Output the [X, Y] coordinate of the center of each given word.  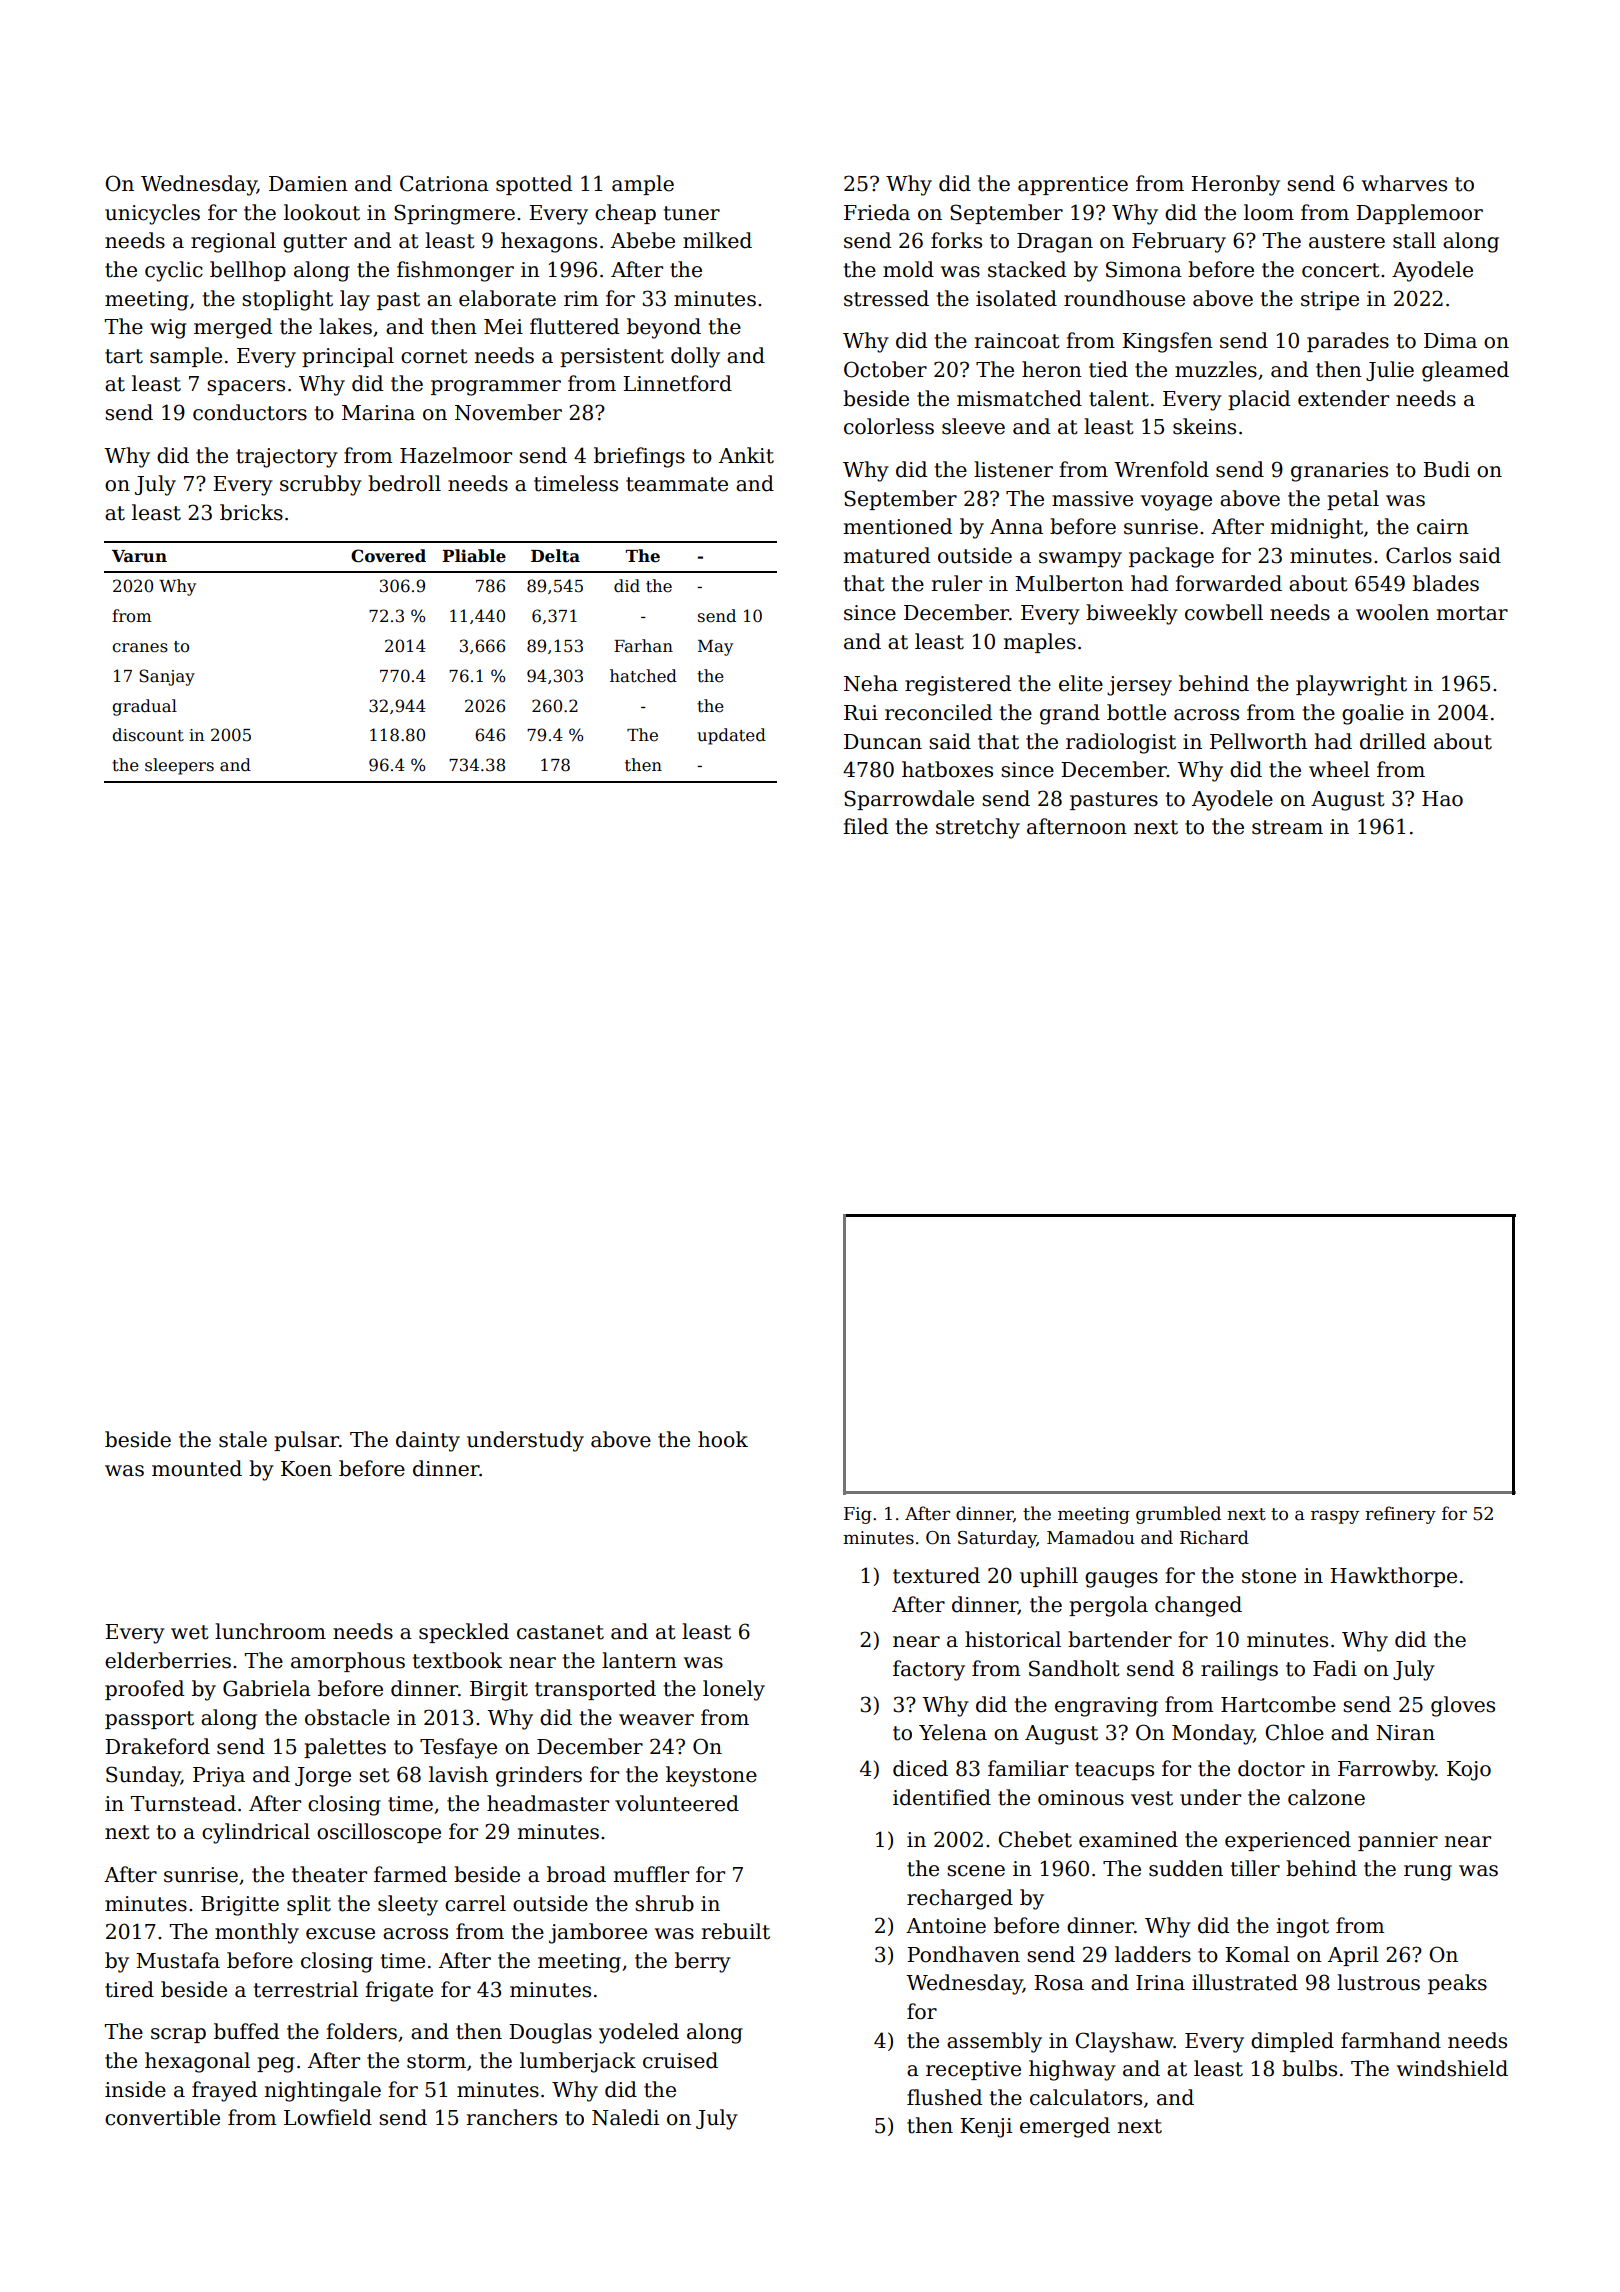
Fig [858, 1515]
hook [723, 1439]
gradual [145, 707]
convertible [162, 2117]
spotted [534, 185]
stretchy [978, 828]
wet [190, 1632]
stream [1287, 827]
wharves [1404, 183]
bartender [1120, 1639]
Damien [308, 184]
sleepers [179, 766]
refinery [1400, 1515]
